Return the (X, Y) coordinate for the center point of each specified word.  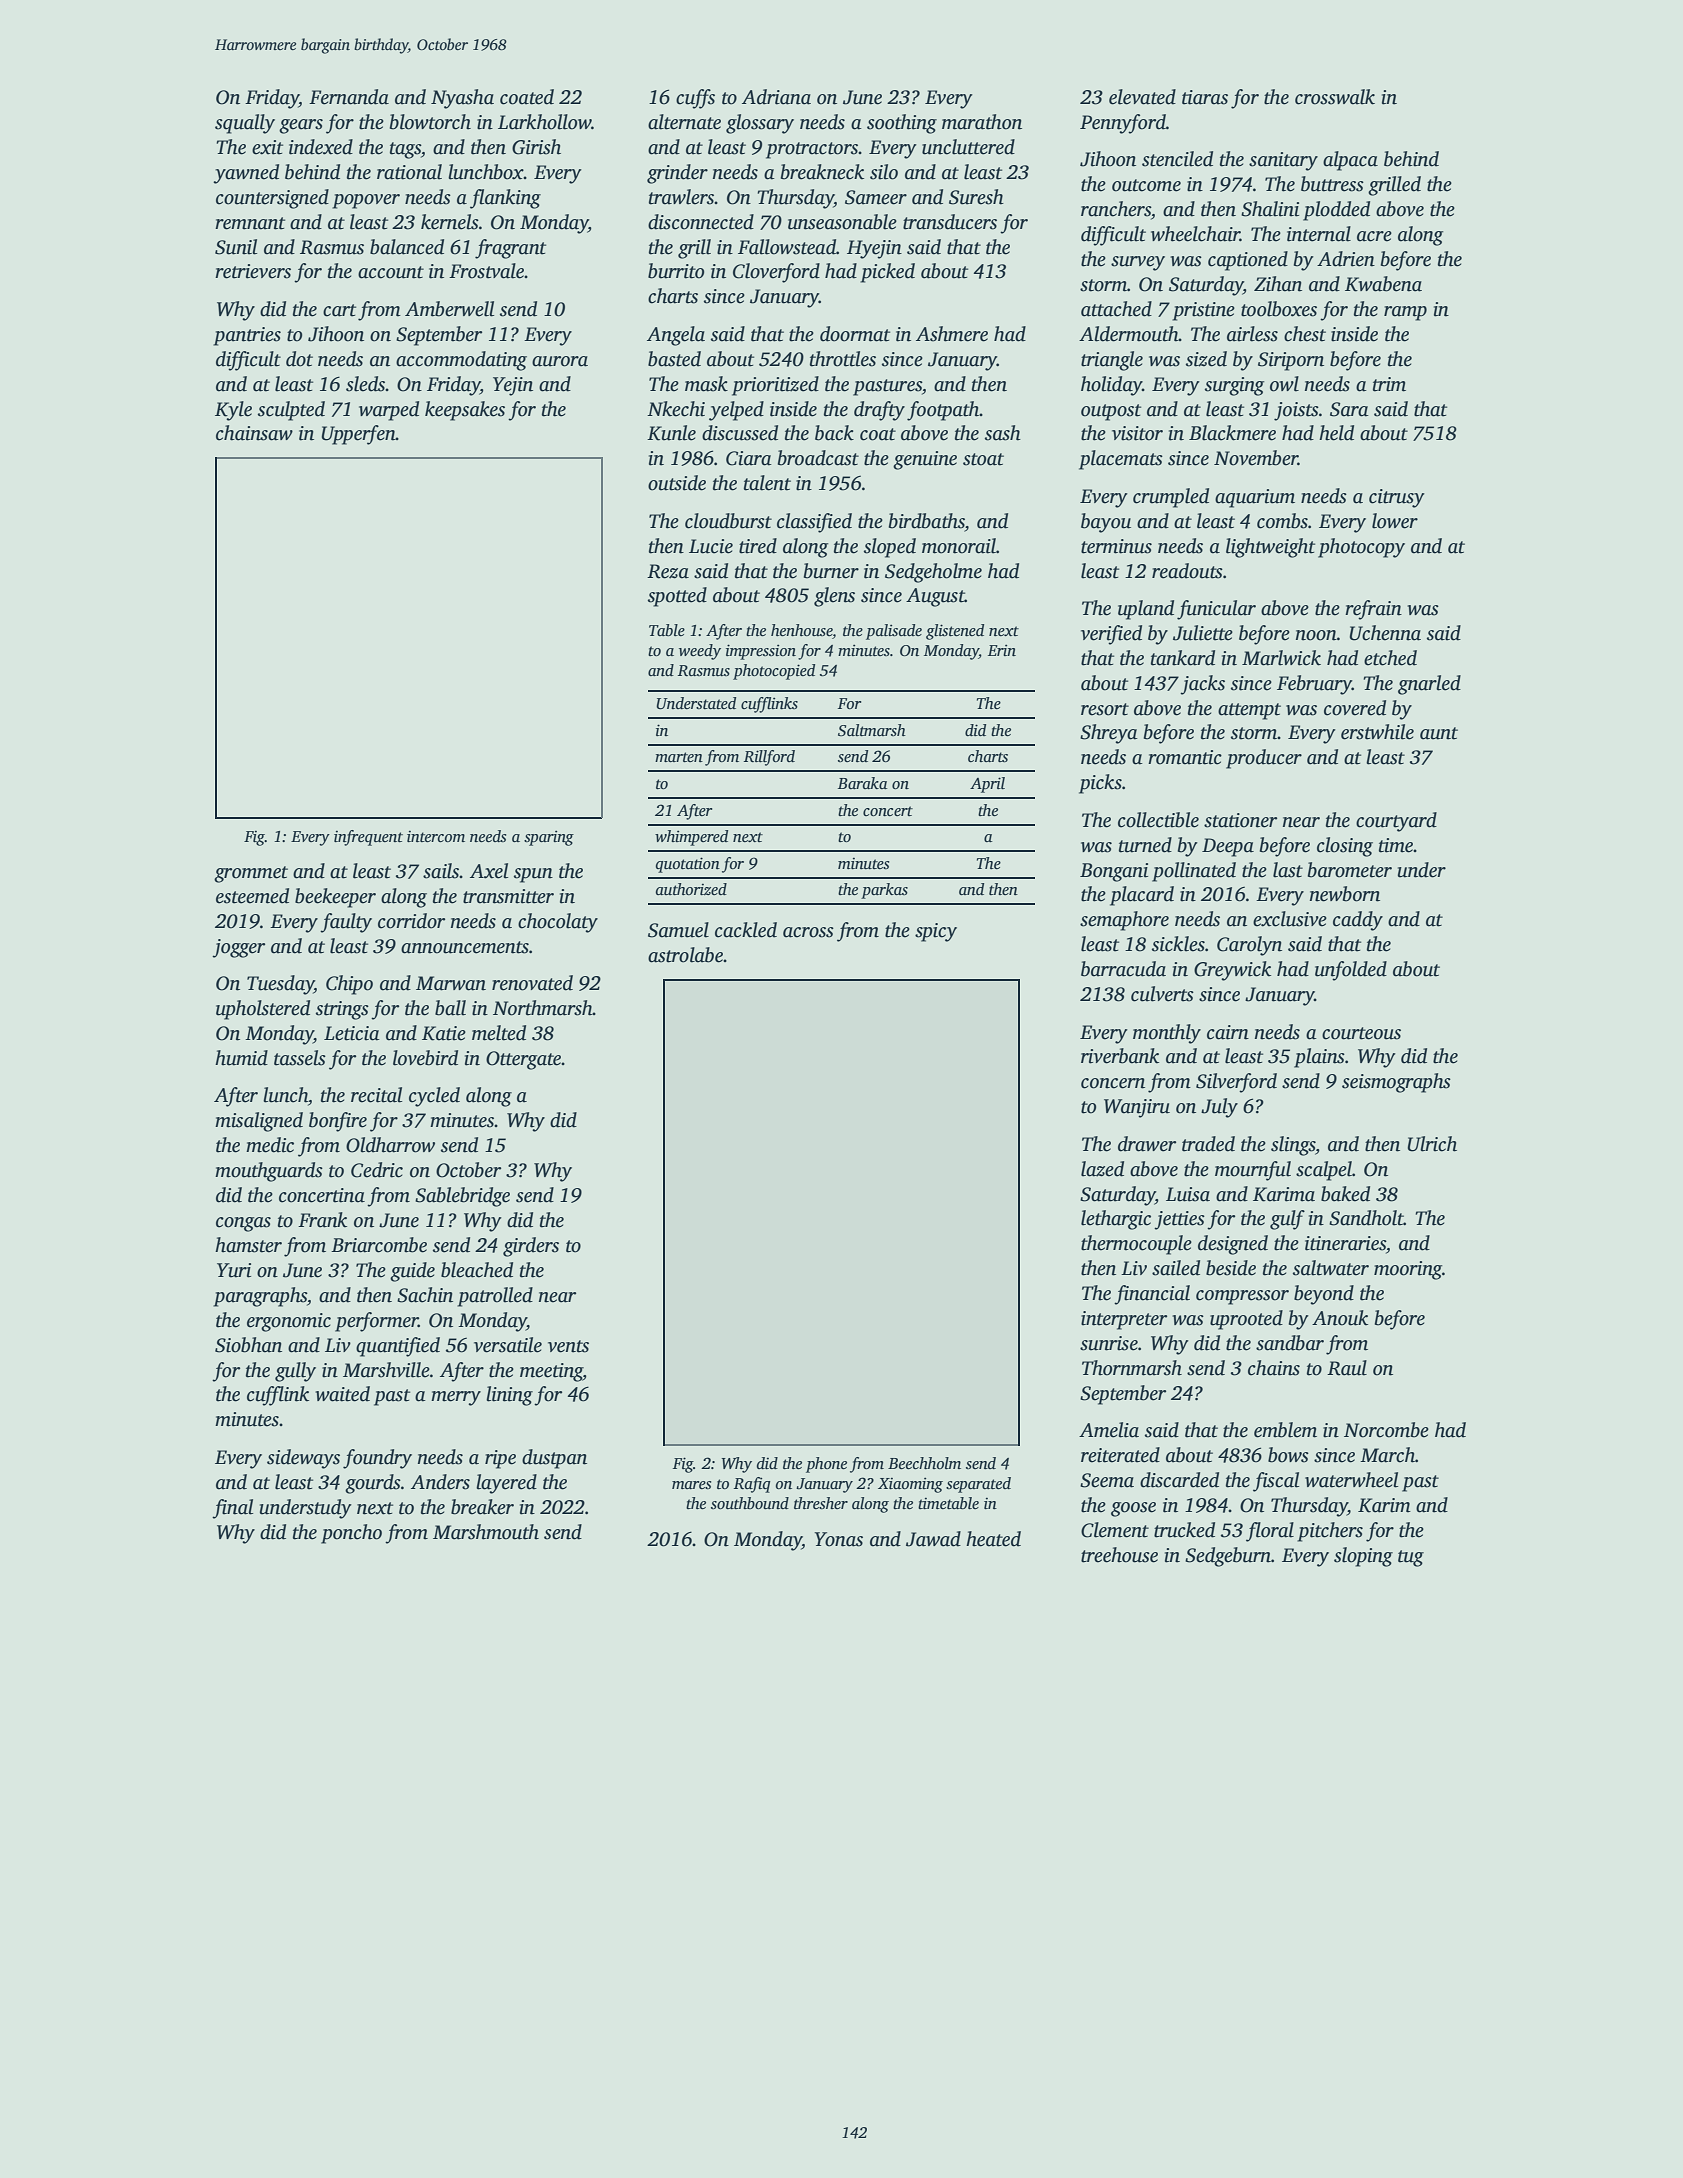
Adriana (776, 97)
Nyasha (462, 99)
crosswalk (1335, 97)
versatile (508, 1345)
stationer (1240, 820)
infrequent (368, 838)
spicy (936, 932)
